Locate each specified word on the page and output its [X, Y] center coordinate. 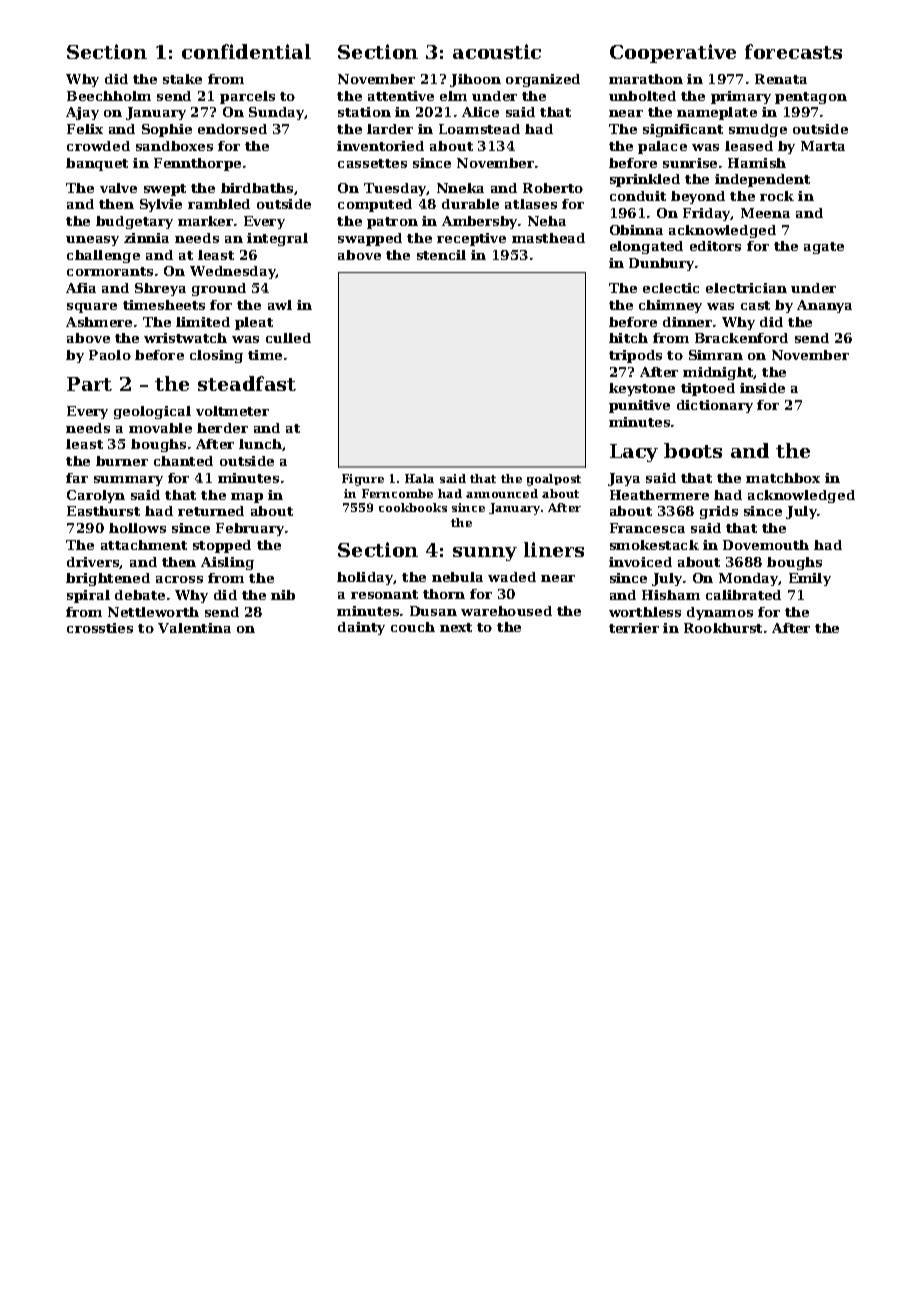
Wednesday [233, 272]
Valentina [194, 628]
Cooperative [673, 53]
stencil [441, 255]
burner [122, 461]
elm [453, 96]
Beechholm [109, 96]
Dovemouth [766, 545]
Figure [363, 480]
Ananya [824, 306]
